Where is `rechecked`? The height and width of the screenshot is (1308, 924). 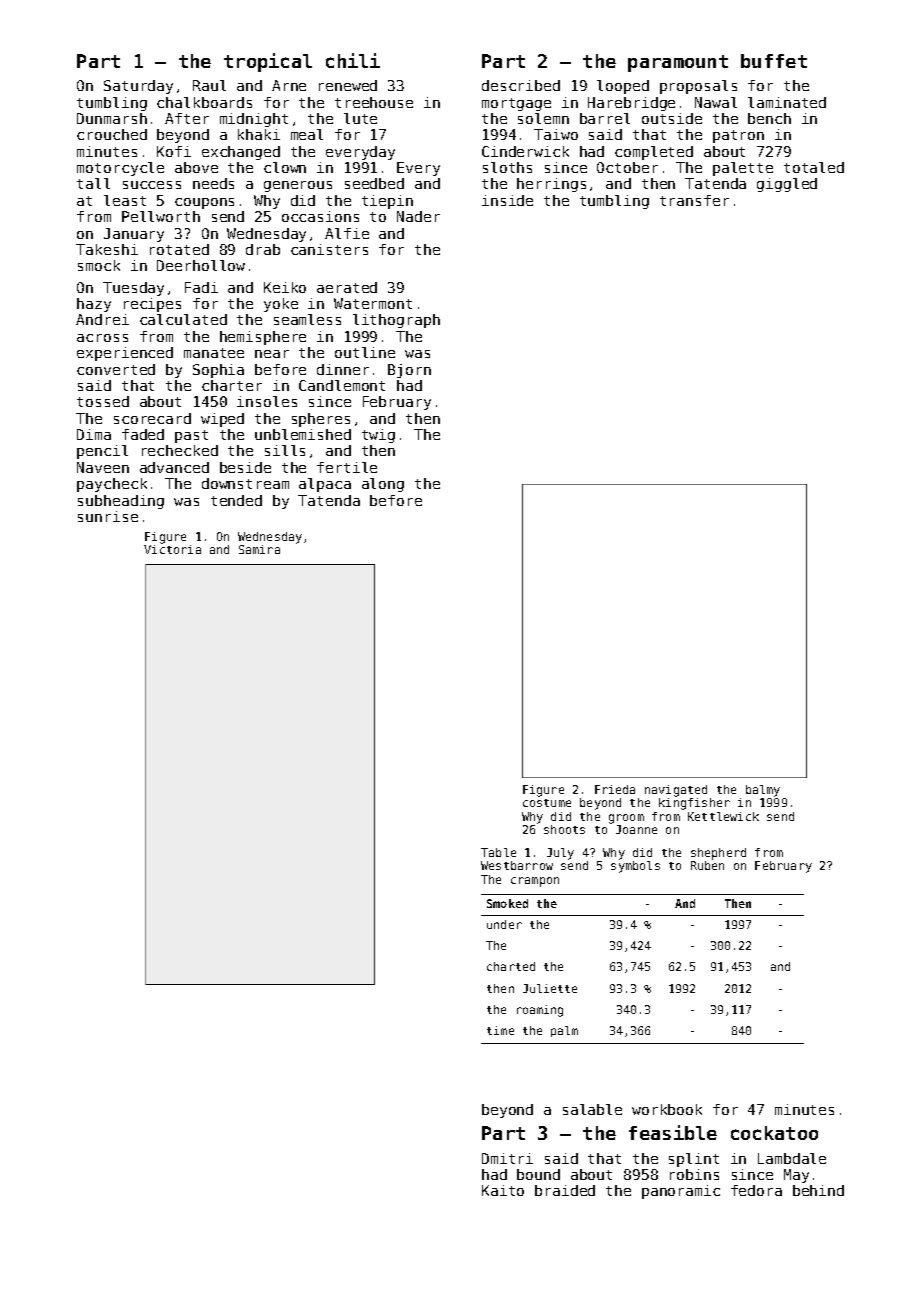
rechecked is located at coordinates (180, 450).
